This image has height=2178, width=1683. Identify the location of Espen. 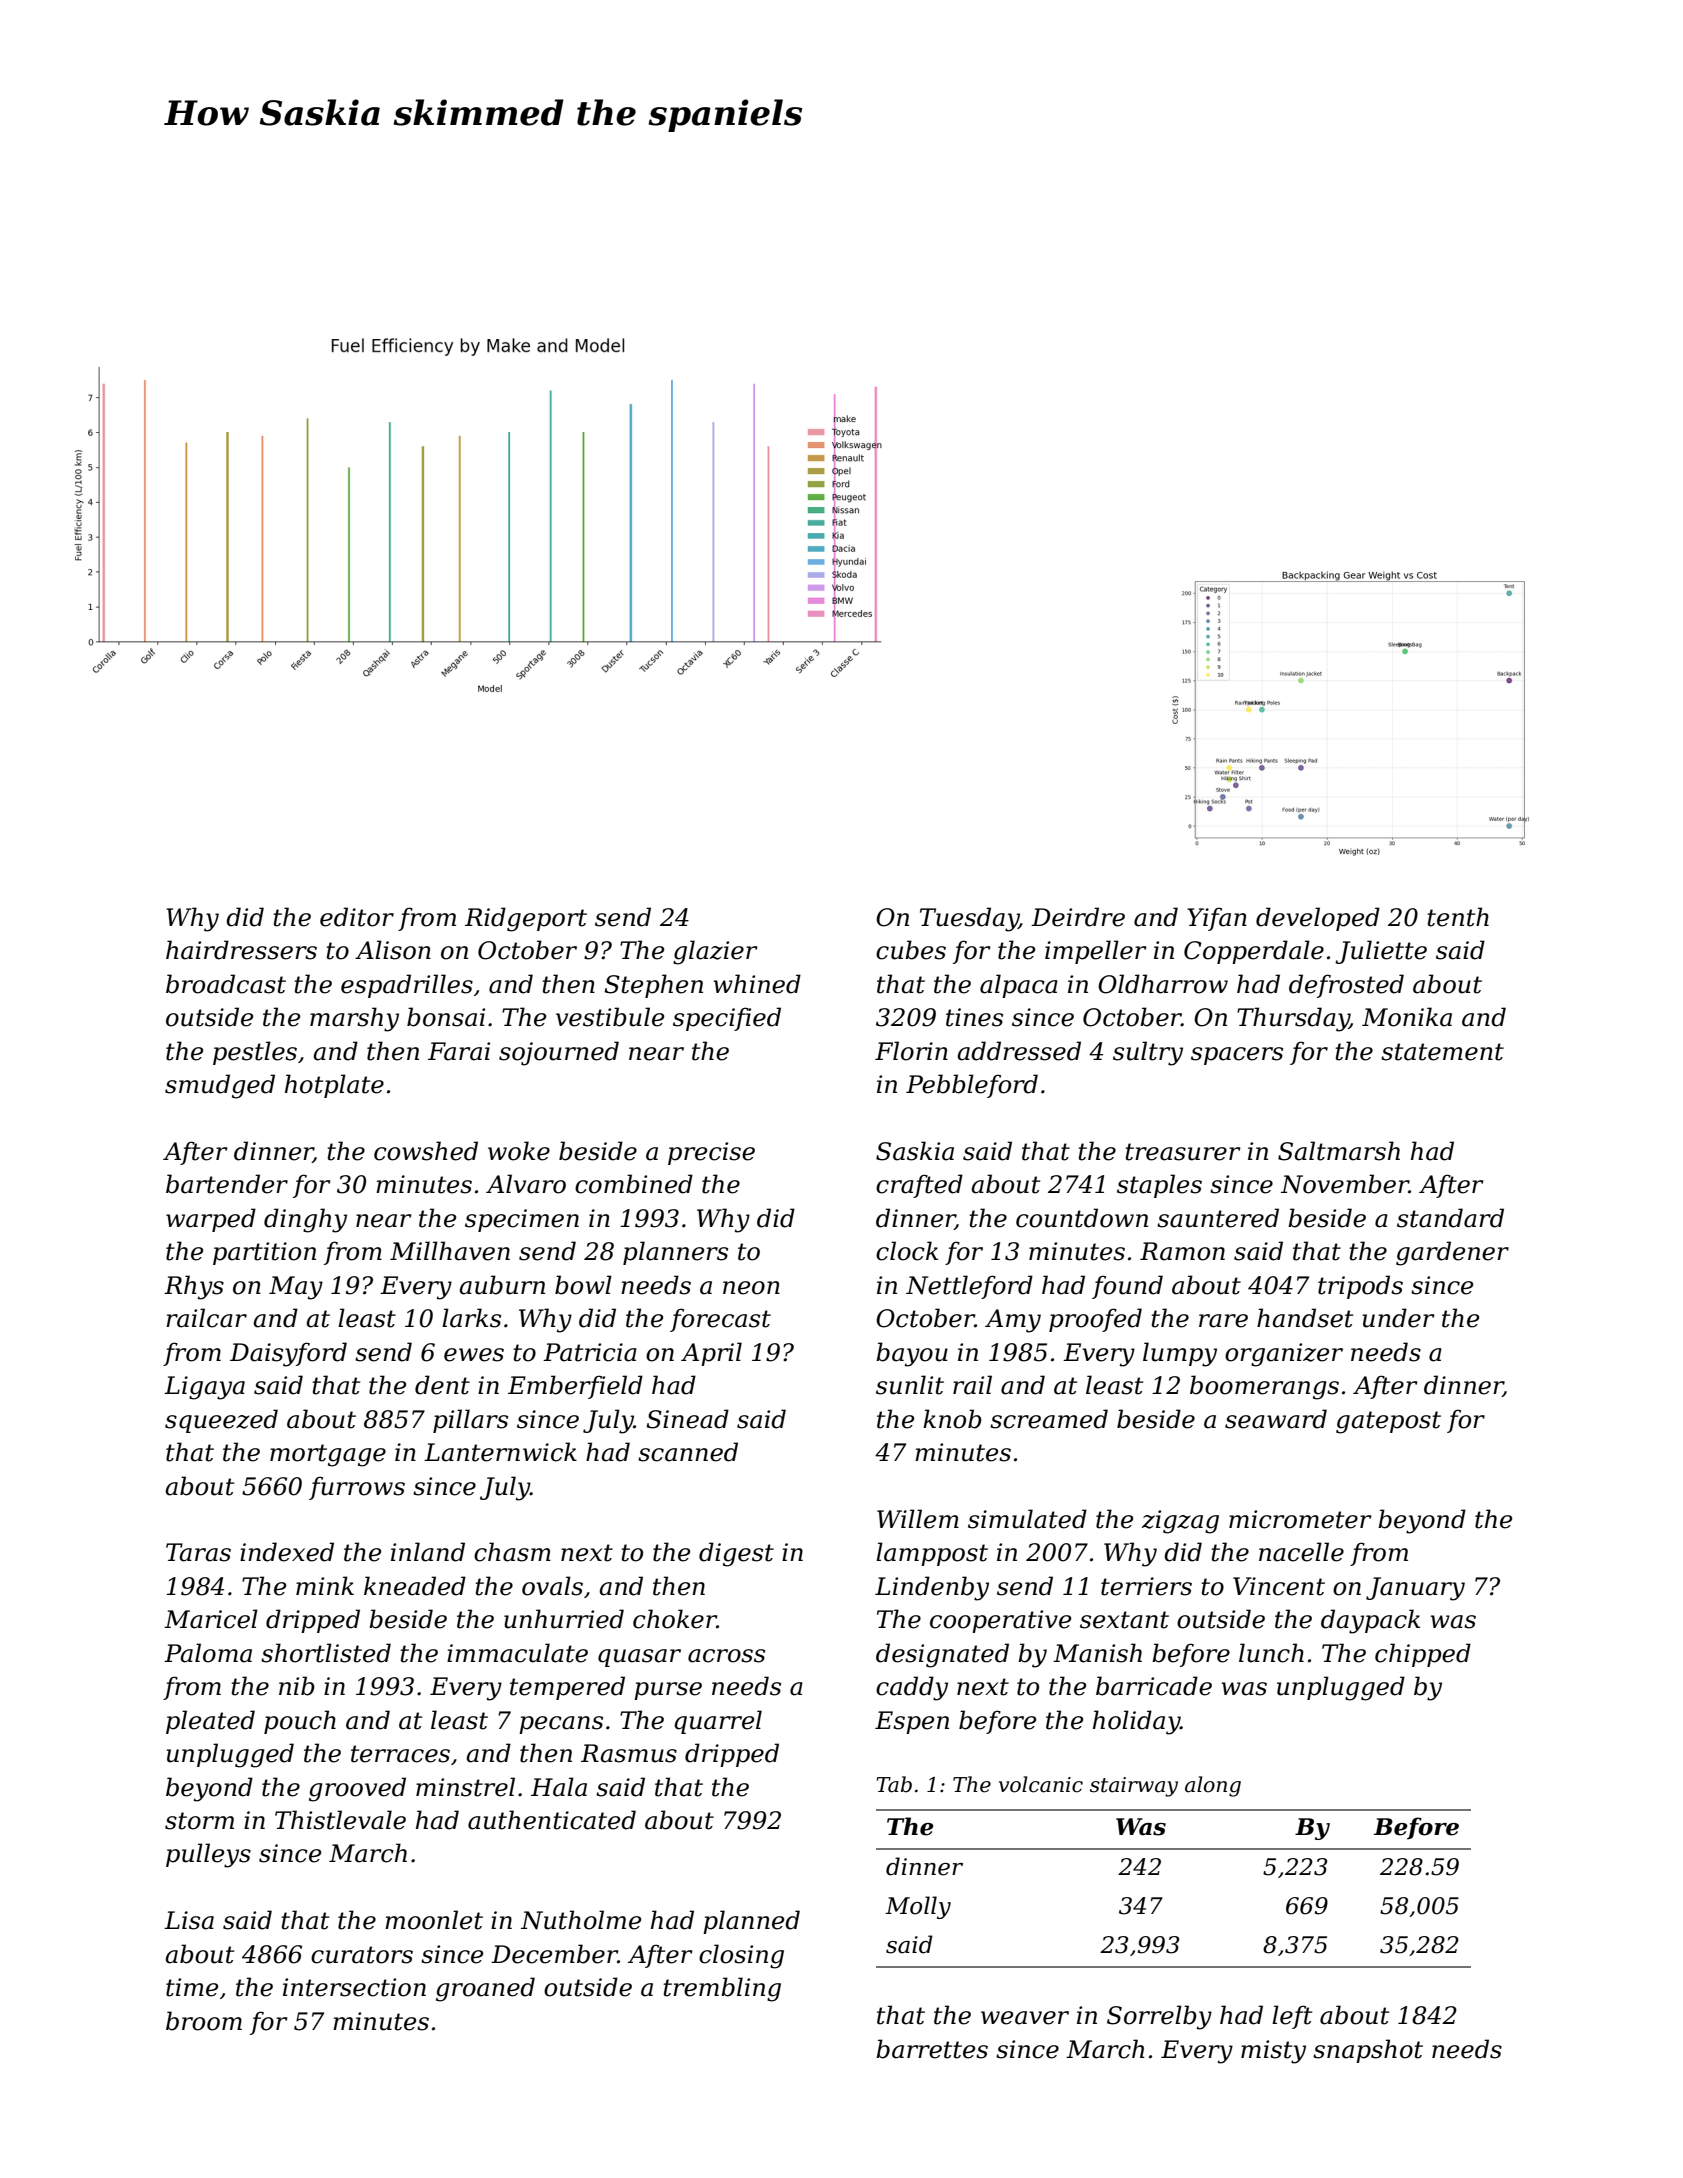
(912, 1722).
